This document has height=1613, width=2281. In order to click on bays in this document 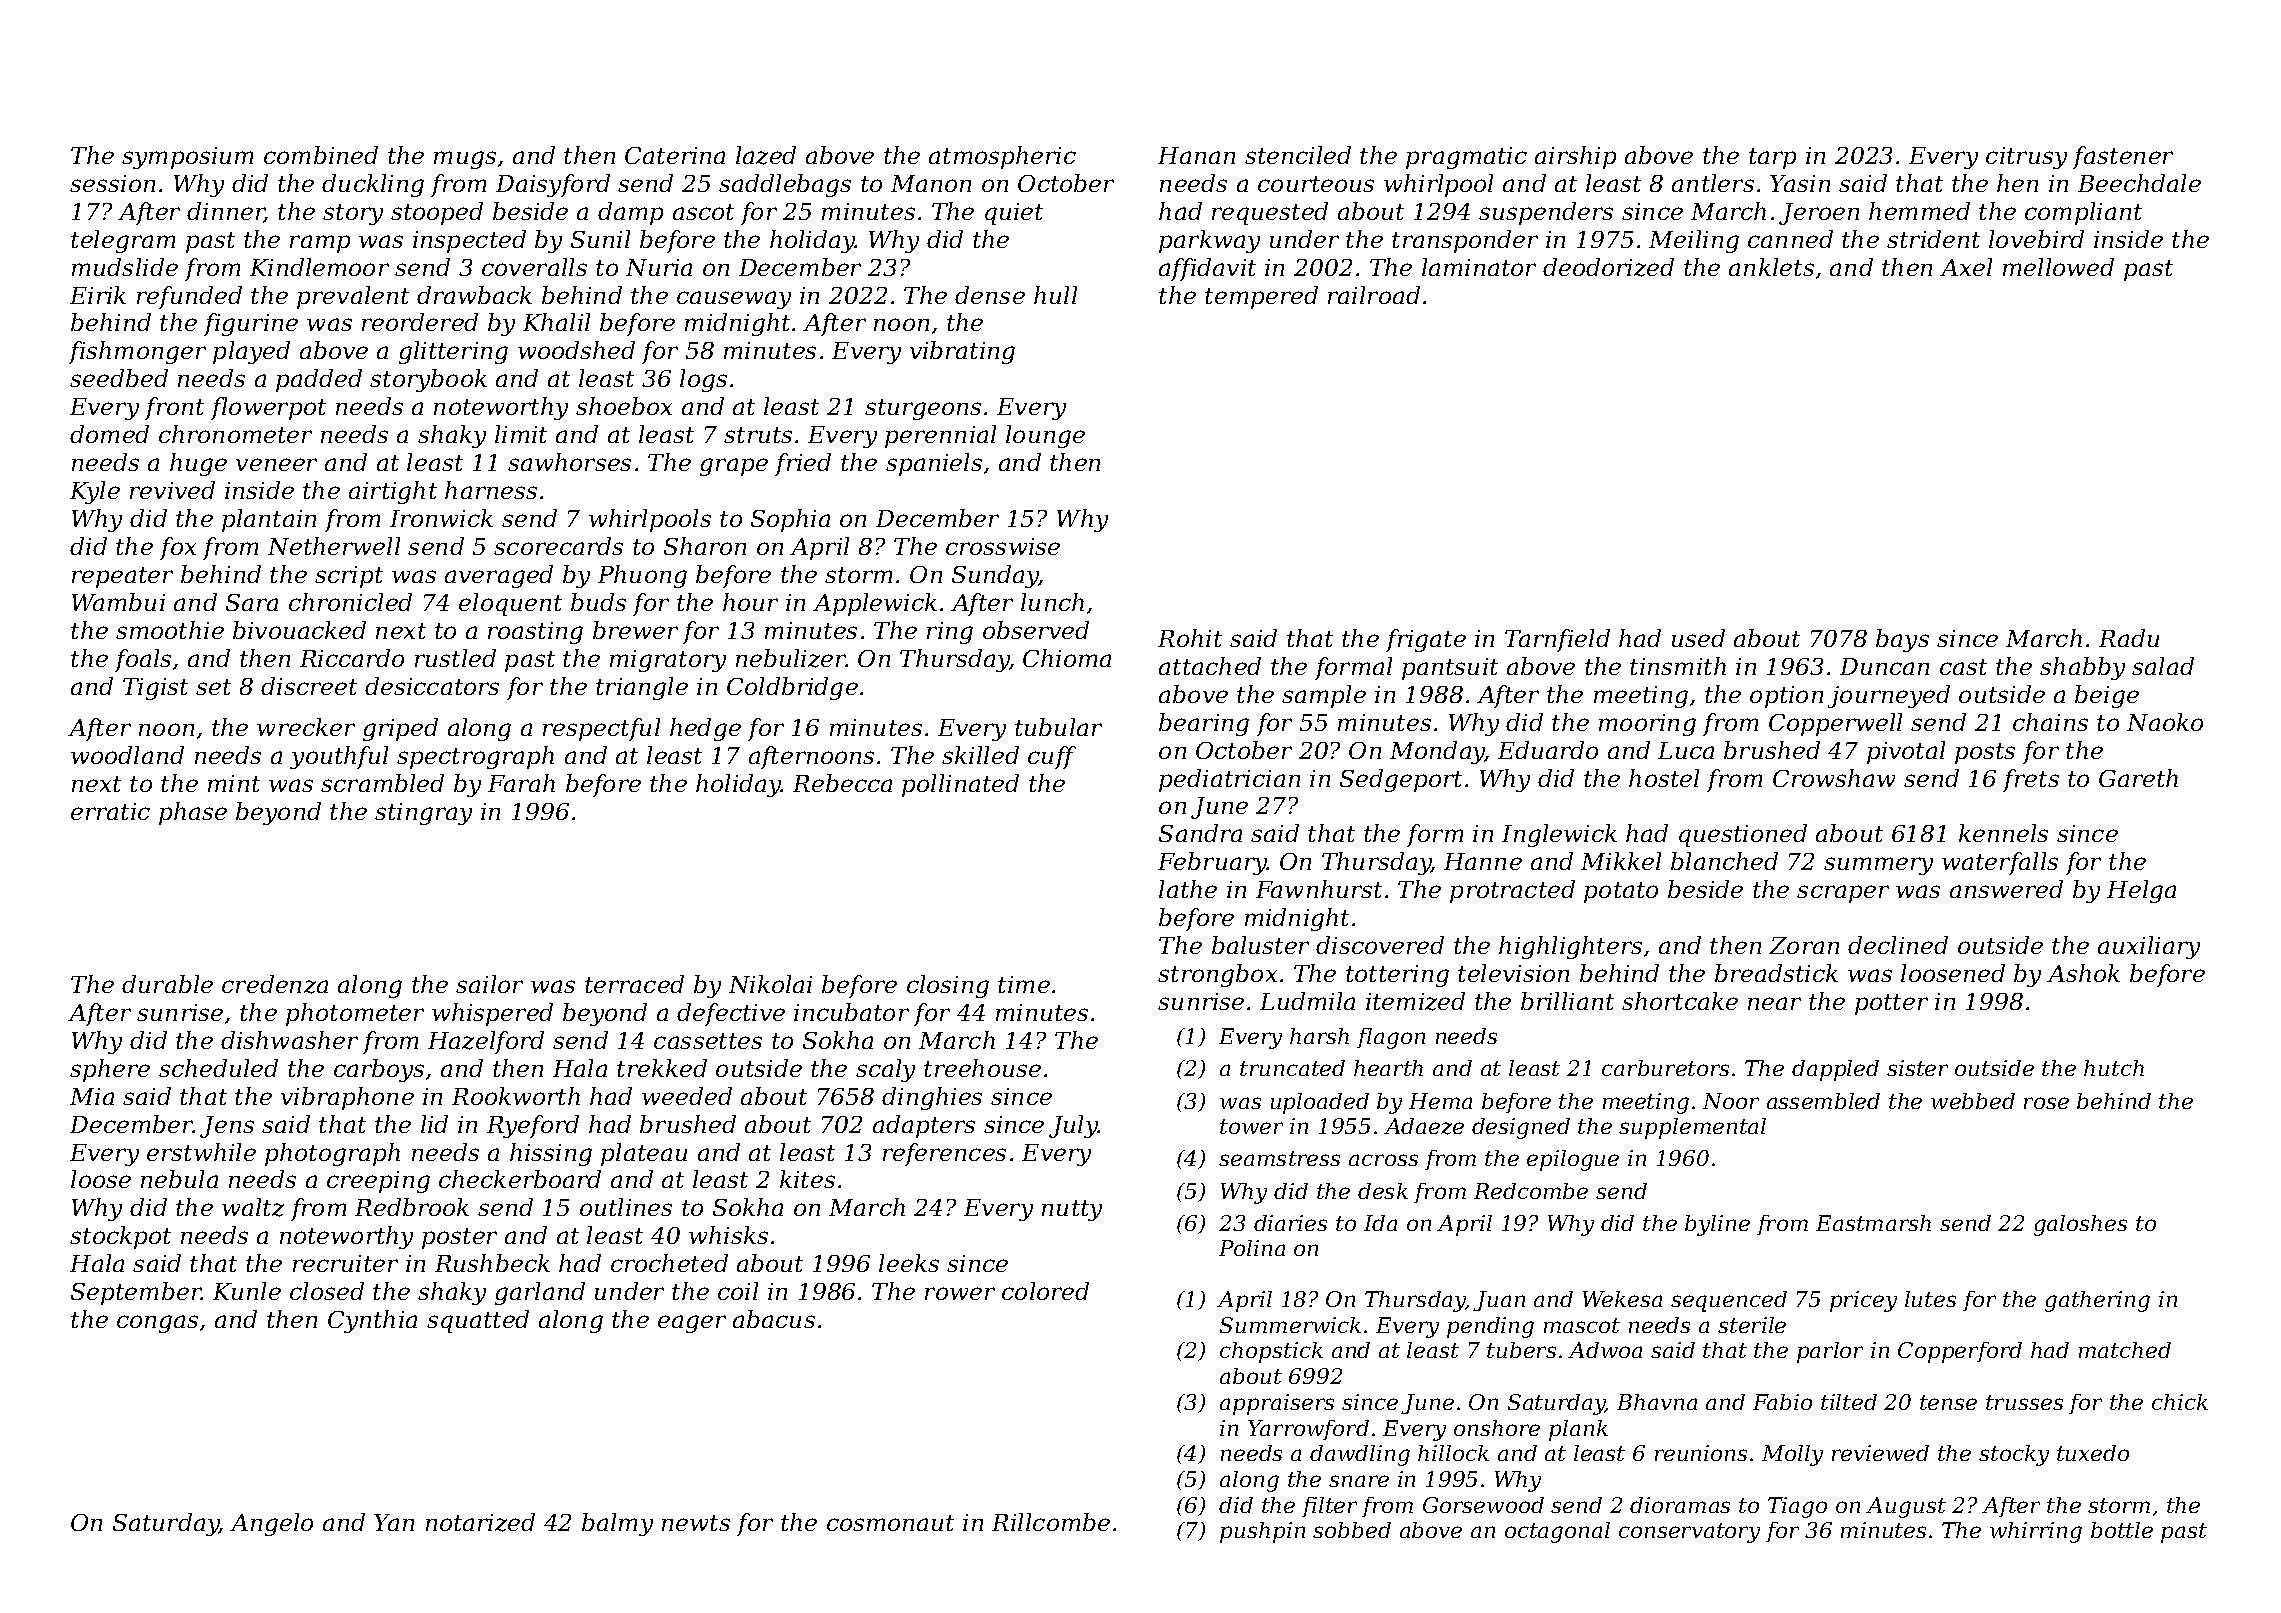, I will do `click(1902, 640)`.
